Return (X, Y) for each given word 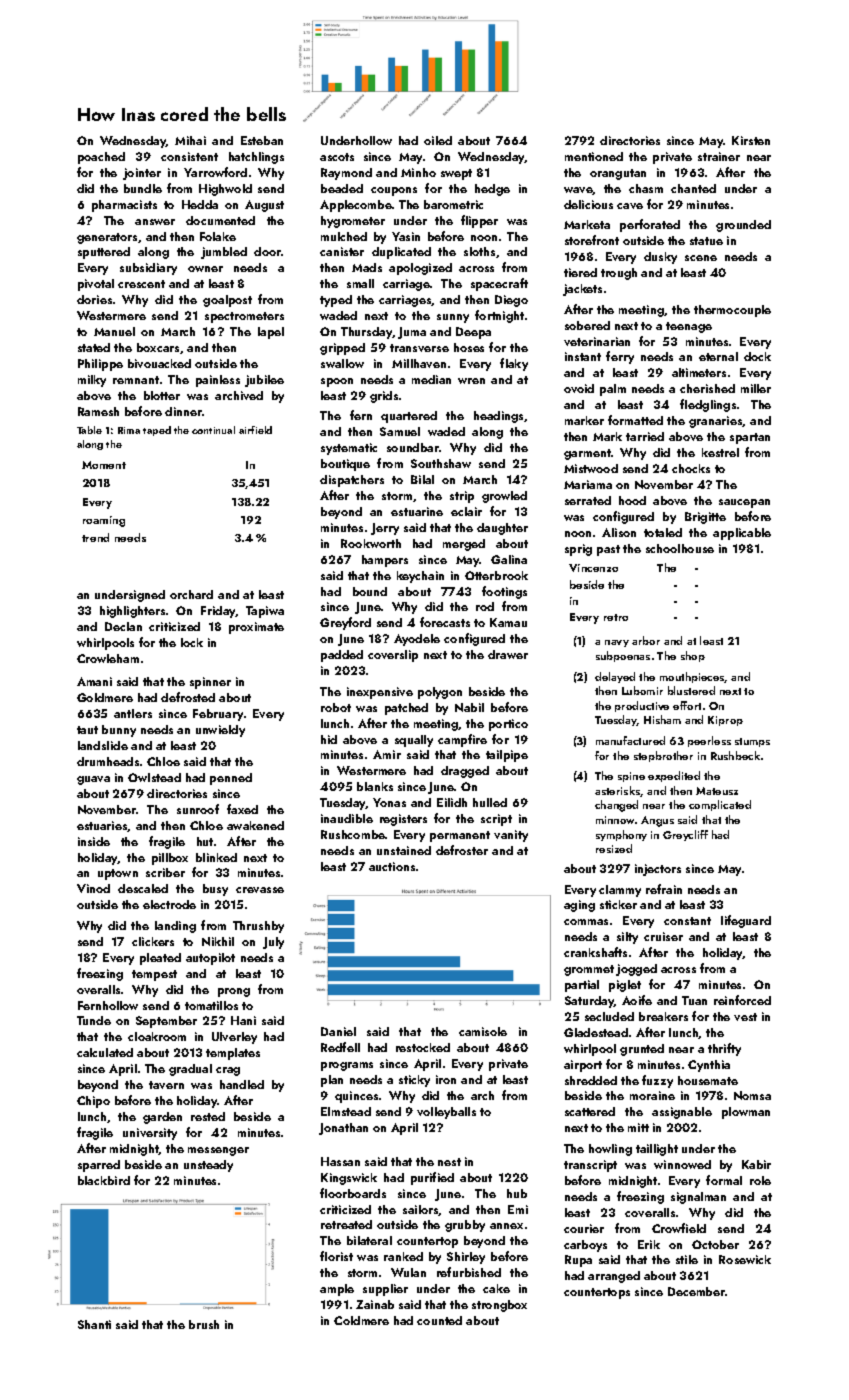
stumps (752, 742)
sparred (99, 1166)
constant (687, 921)
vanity (511, 836)
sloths (479, 251)
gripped (342, 349)
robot (336, 707)
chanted (693, 188)
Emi (518, 1209)
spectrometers (244, 317)
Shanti (94, 1324)
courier (584, 1228)
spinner (210, 683)
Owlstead (154, 777)
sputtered (104, 253)
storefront (592, 240)
